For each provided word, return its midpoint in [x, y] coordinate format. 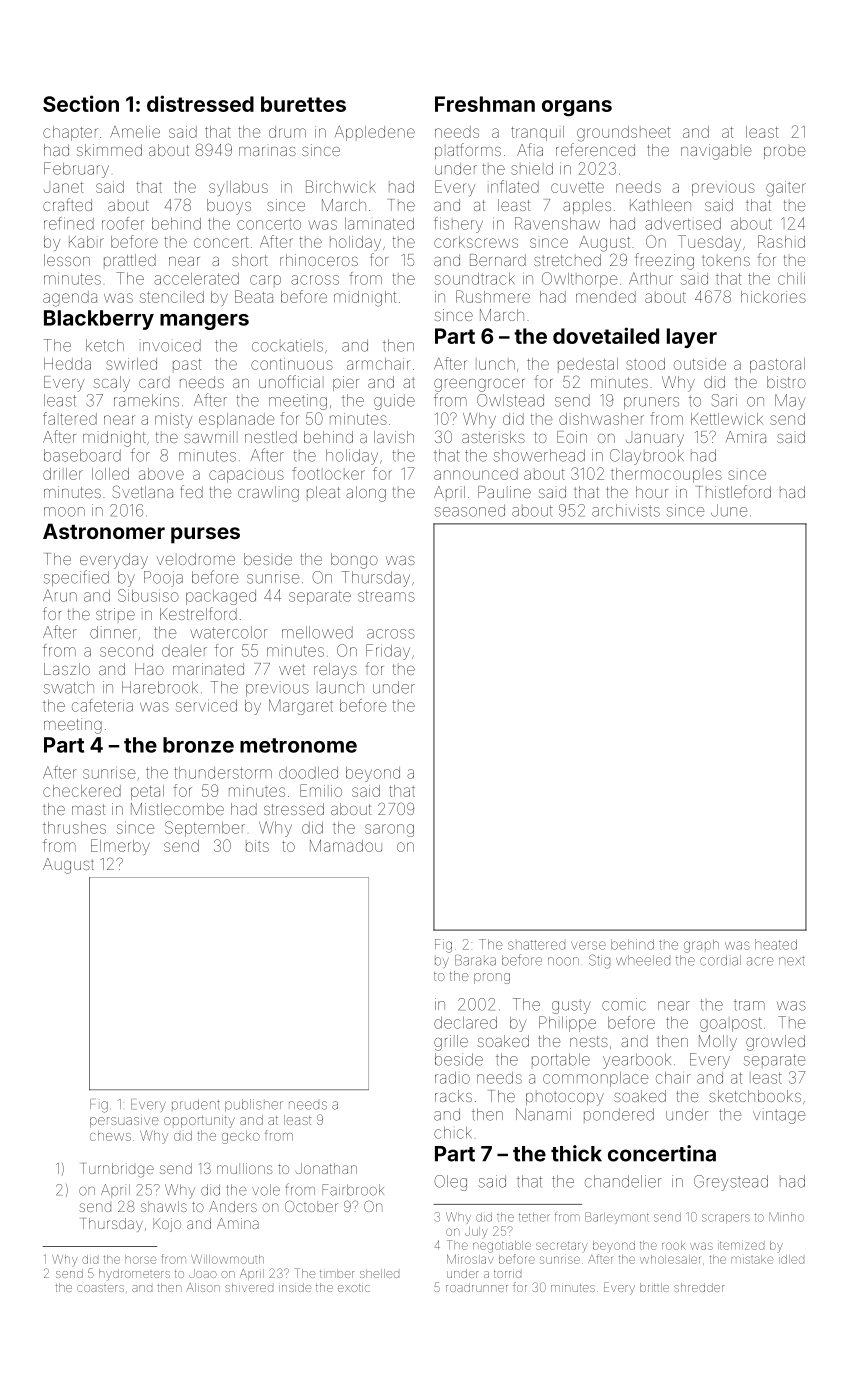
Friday [388, 652]
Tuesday [709, 243]
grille [451, 1043]
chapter [70, 133]
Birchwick [341, 186]
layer [692, 338]
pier [346, 383]
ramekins [146, 400]
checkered [82, 791]
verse [588, 945]
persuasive [124, 1122]
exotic [354, 1288]
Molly [718, 1043]
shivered [249, 1287]
